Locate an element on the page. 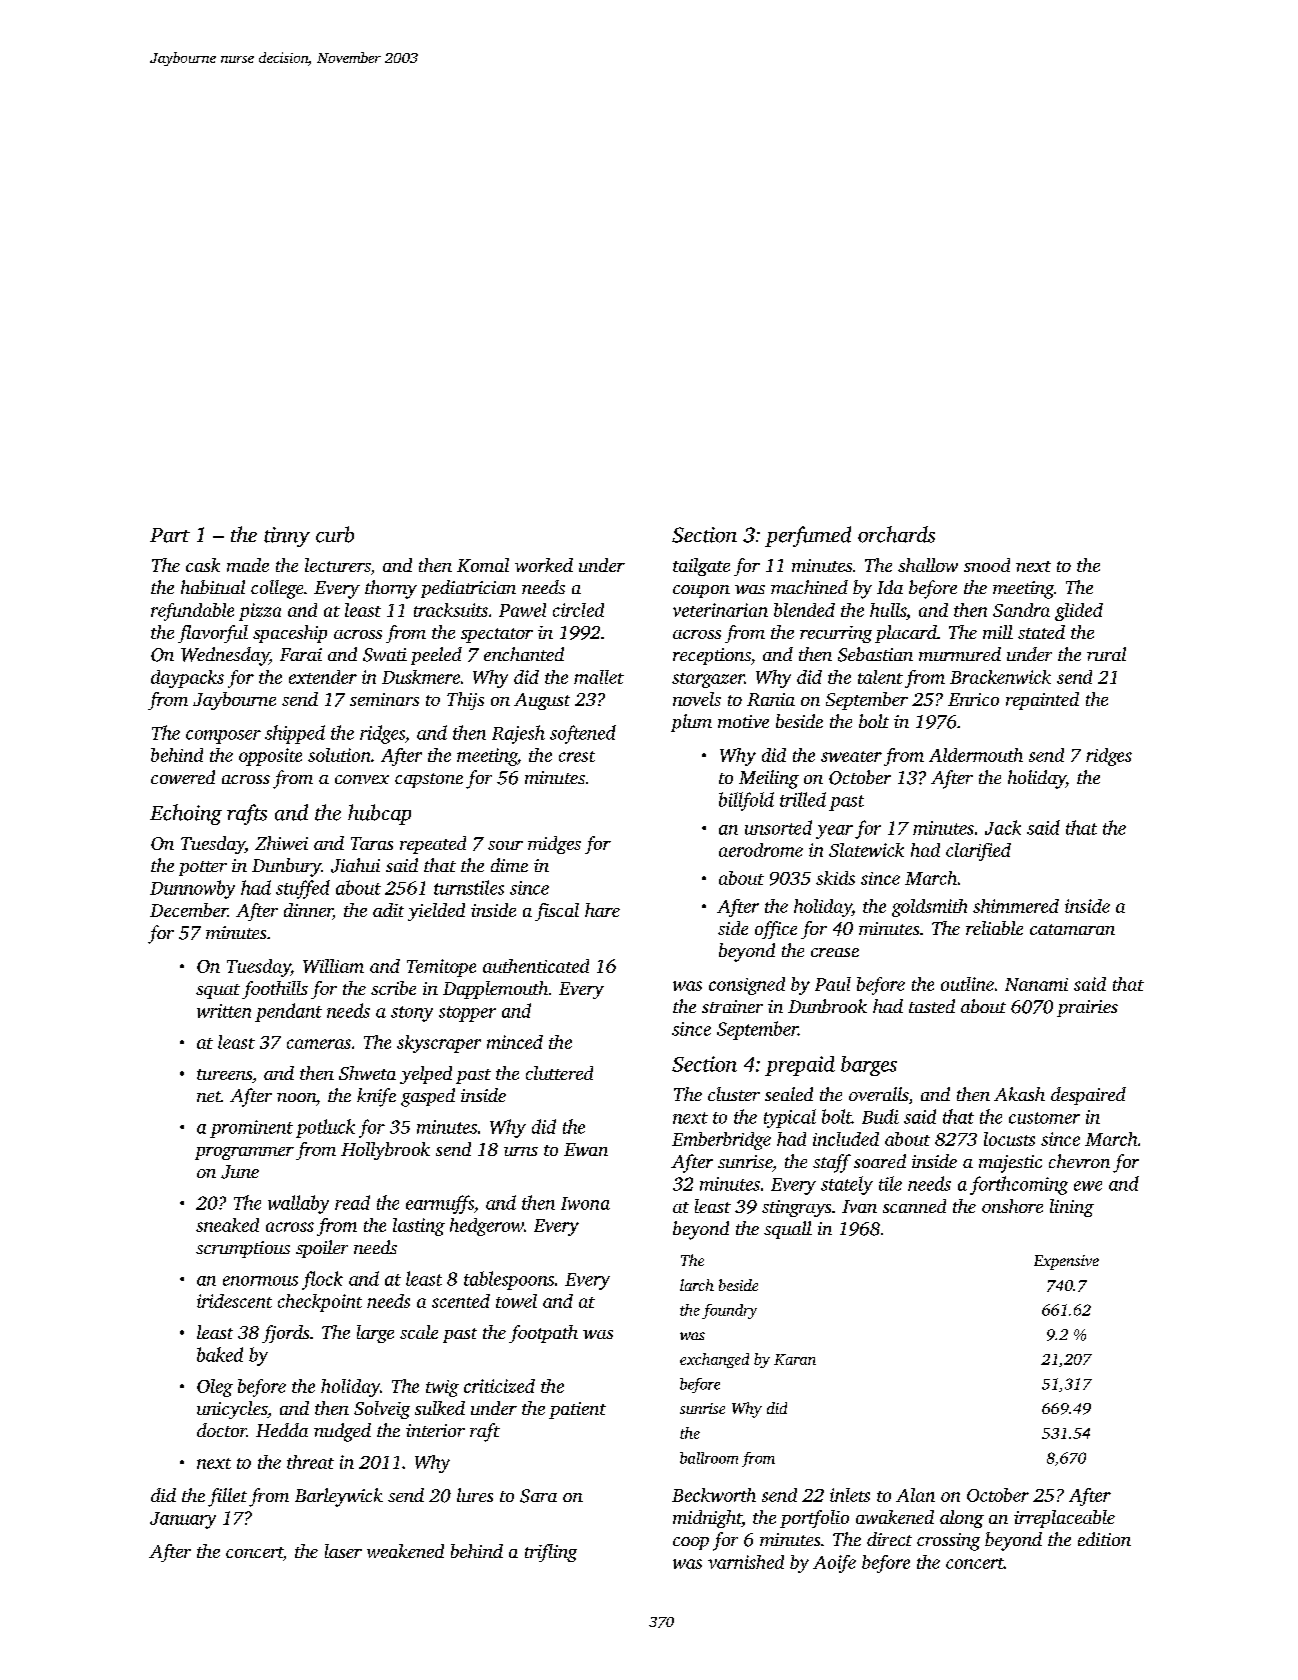 Image resolution: width=1298 pixels, height=1680 pixels. Dunnowby is located at coordinates (192, 889).
